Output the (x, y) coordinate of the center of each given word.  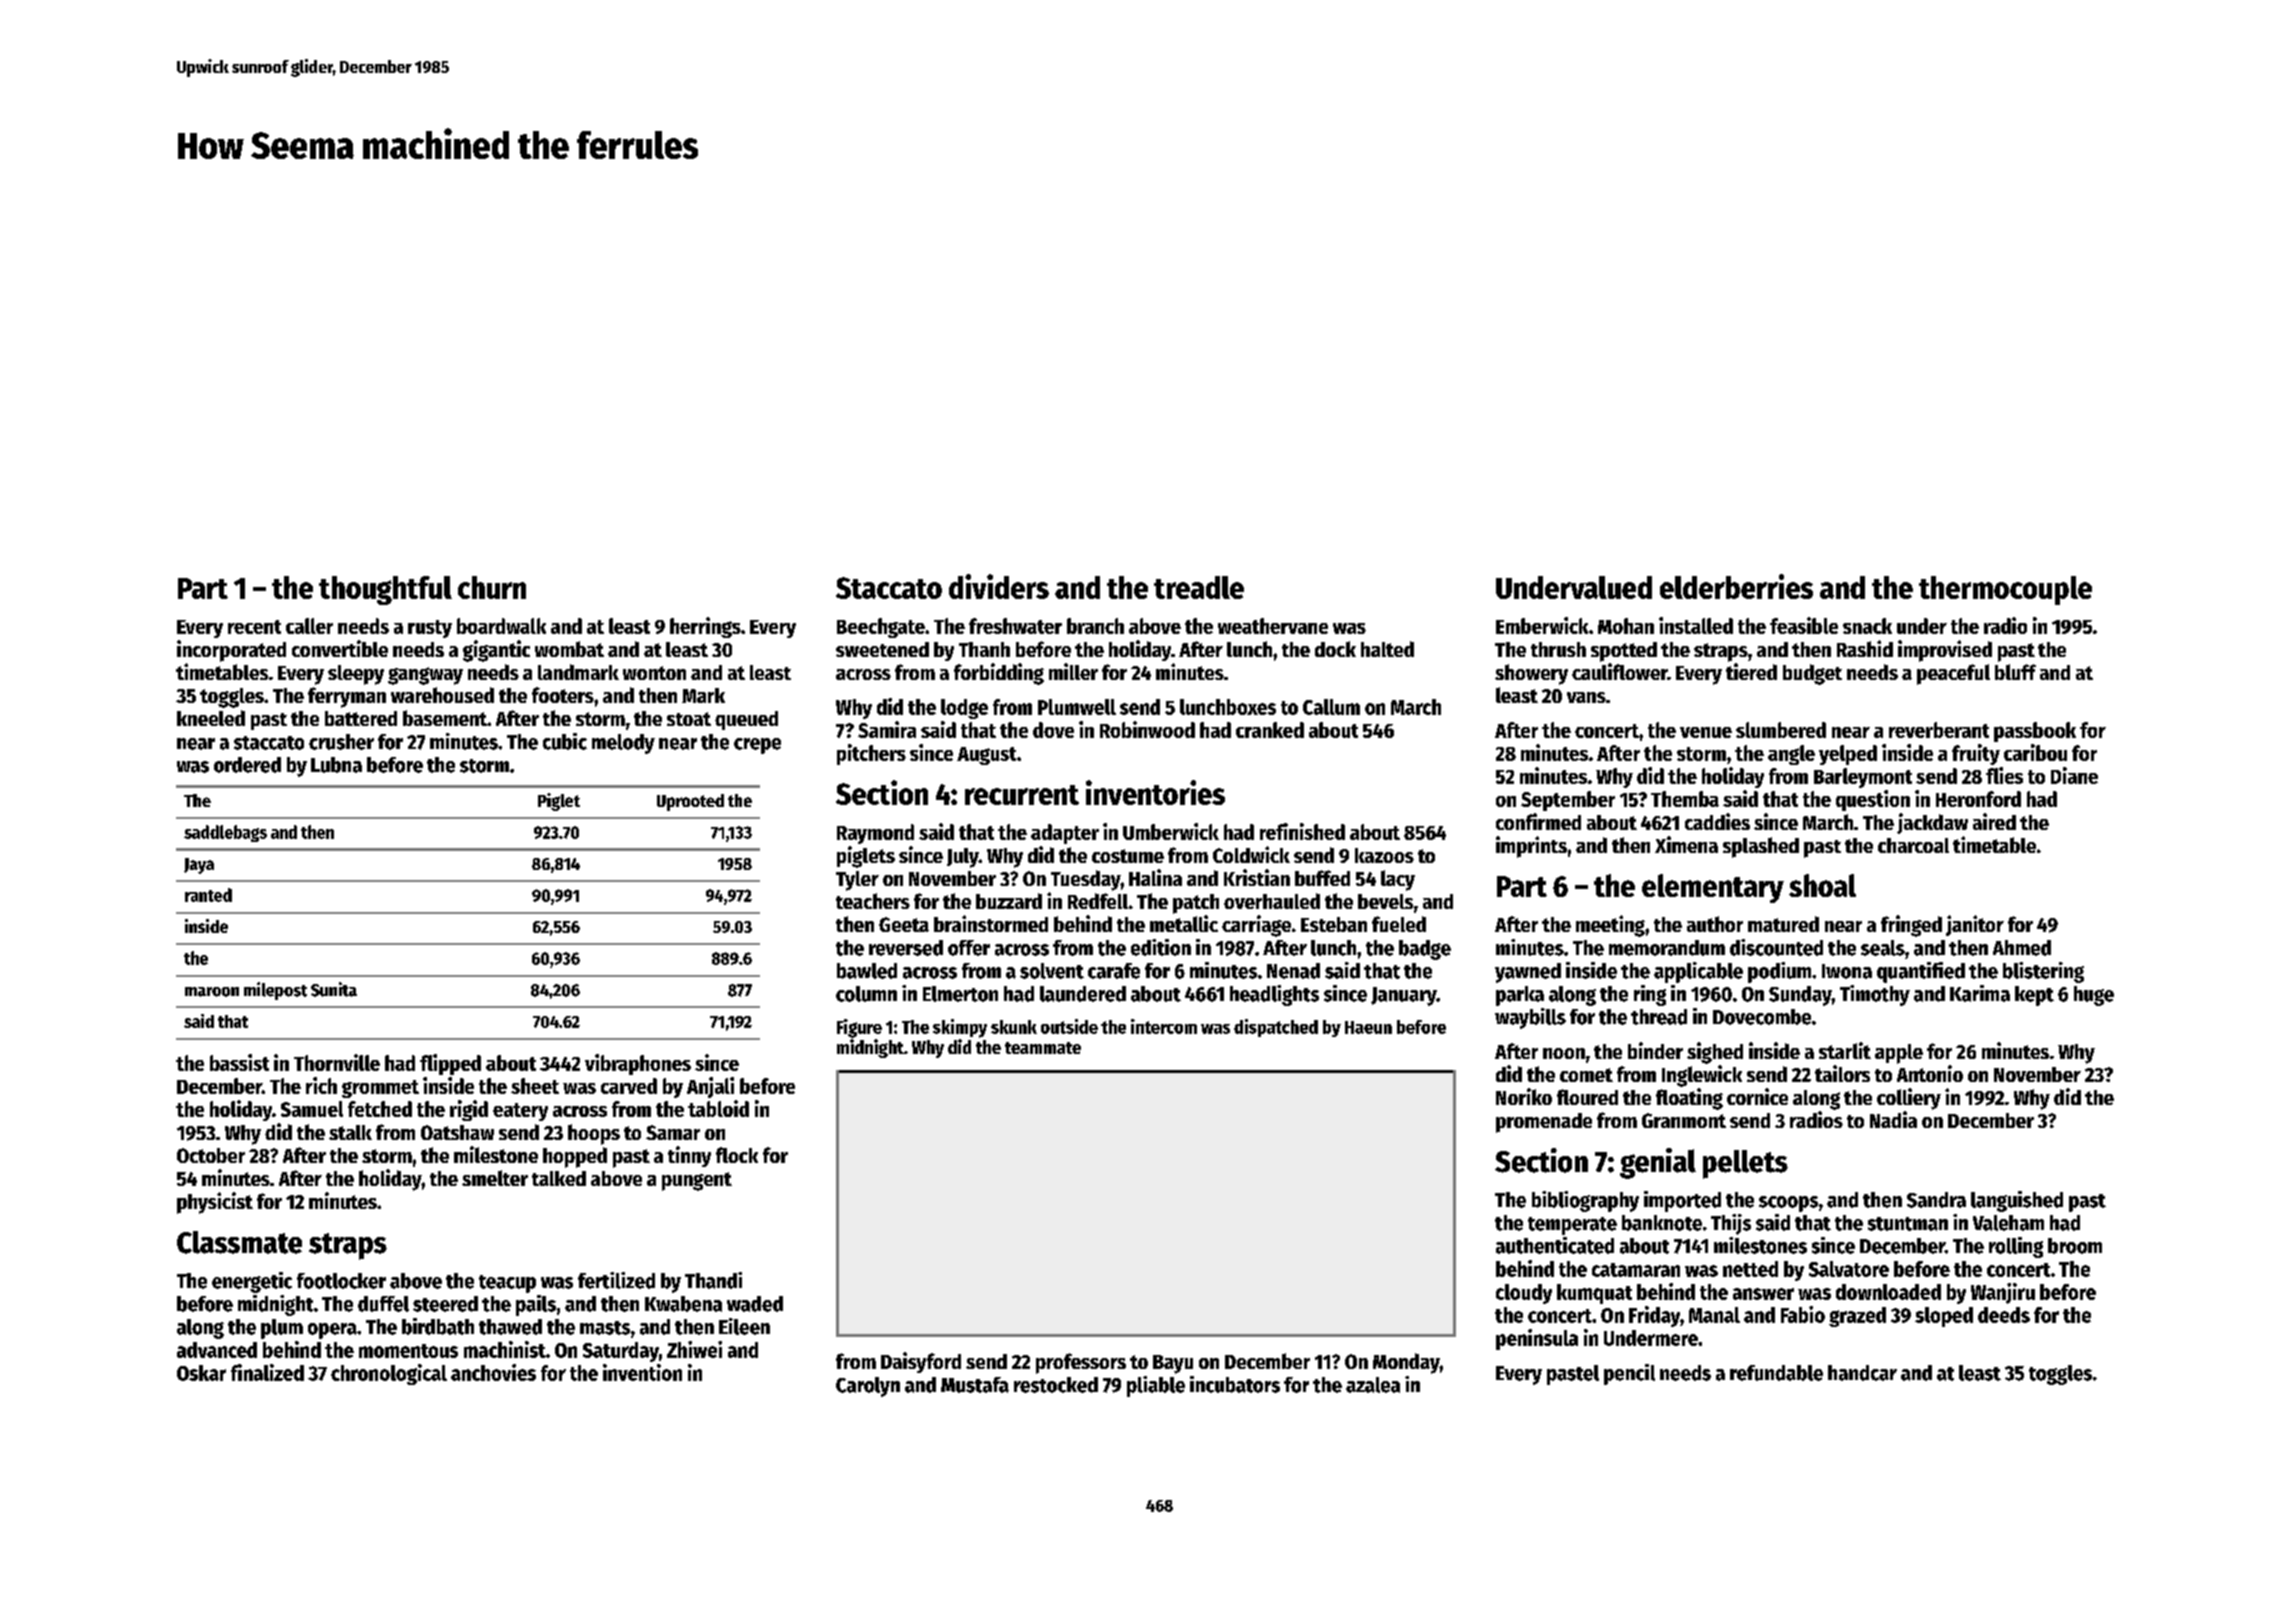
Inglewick (1702, 1076)
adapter (1065, 834)
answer (1763, 1294)
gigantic (496, 651)
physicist (215, 1203)
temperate (1572, 1226)
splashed (1761, 847)
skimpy (960, 1028)
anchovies (493, 1372)
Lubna (336, 765)
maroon (212, 992)
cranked (1270, 730)
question (1873, 800)
